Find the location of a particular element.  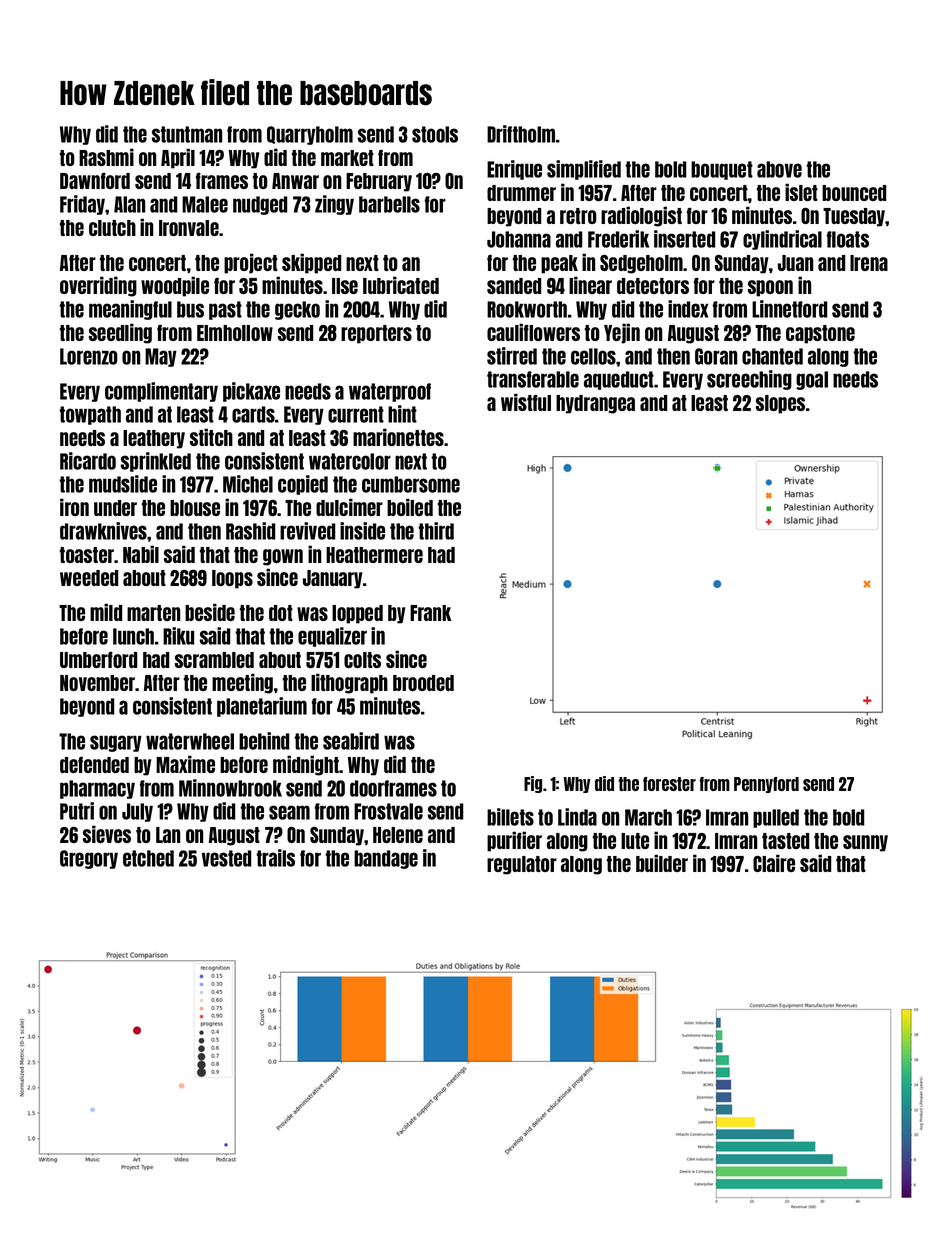

stools is located at coordinates (435, 134).
